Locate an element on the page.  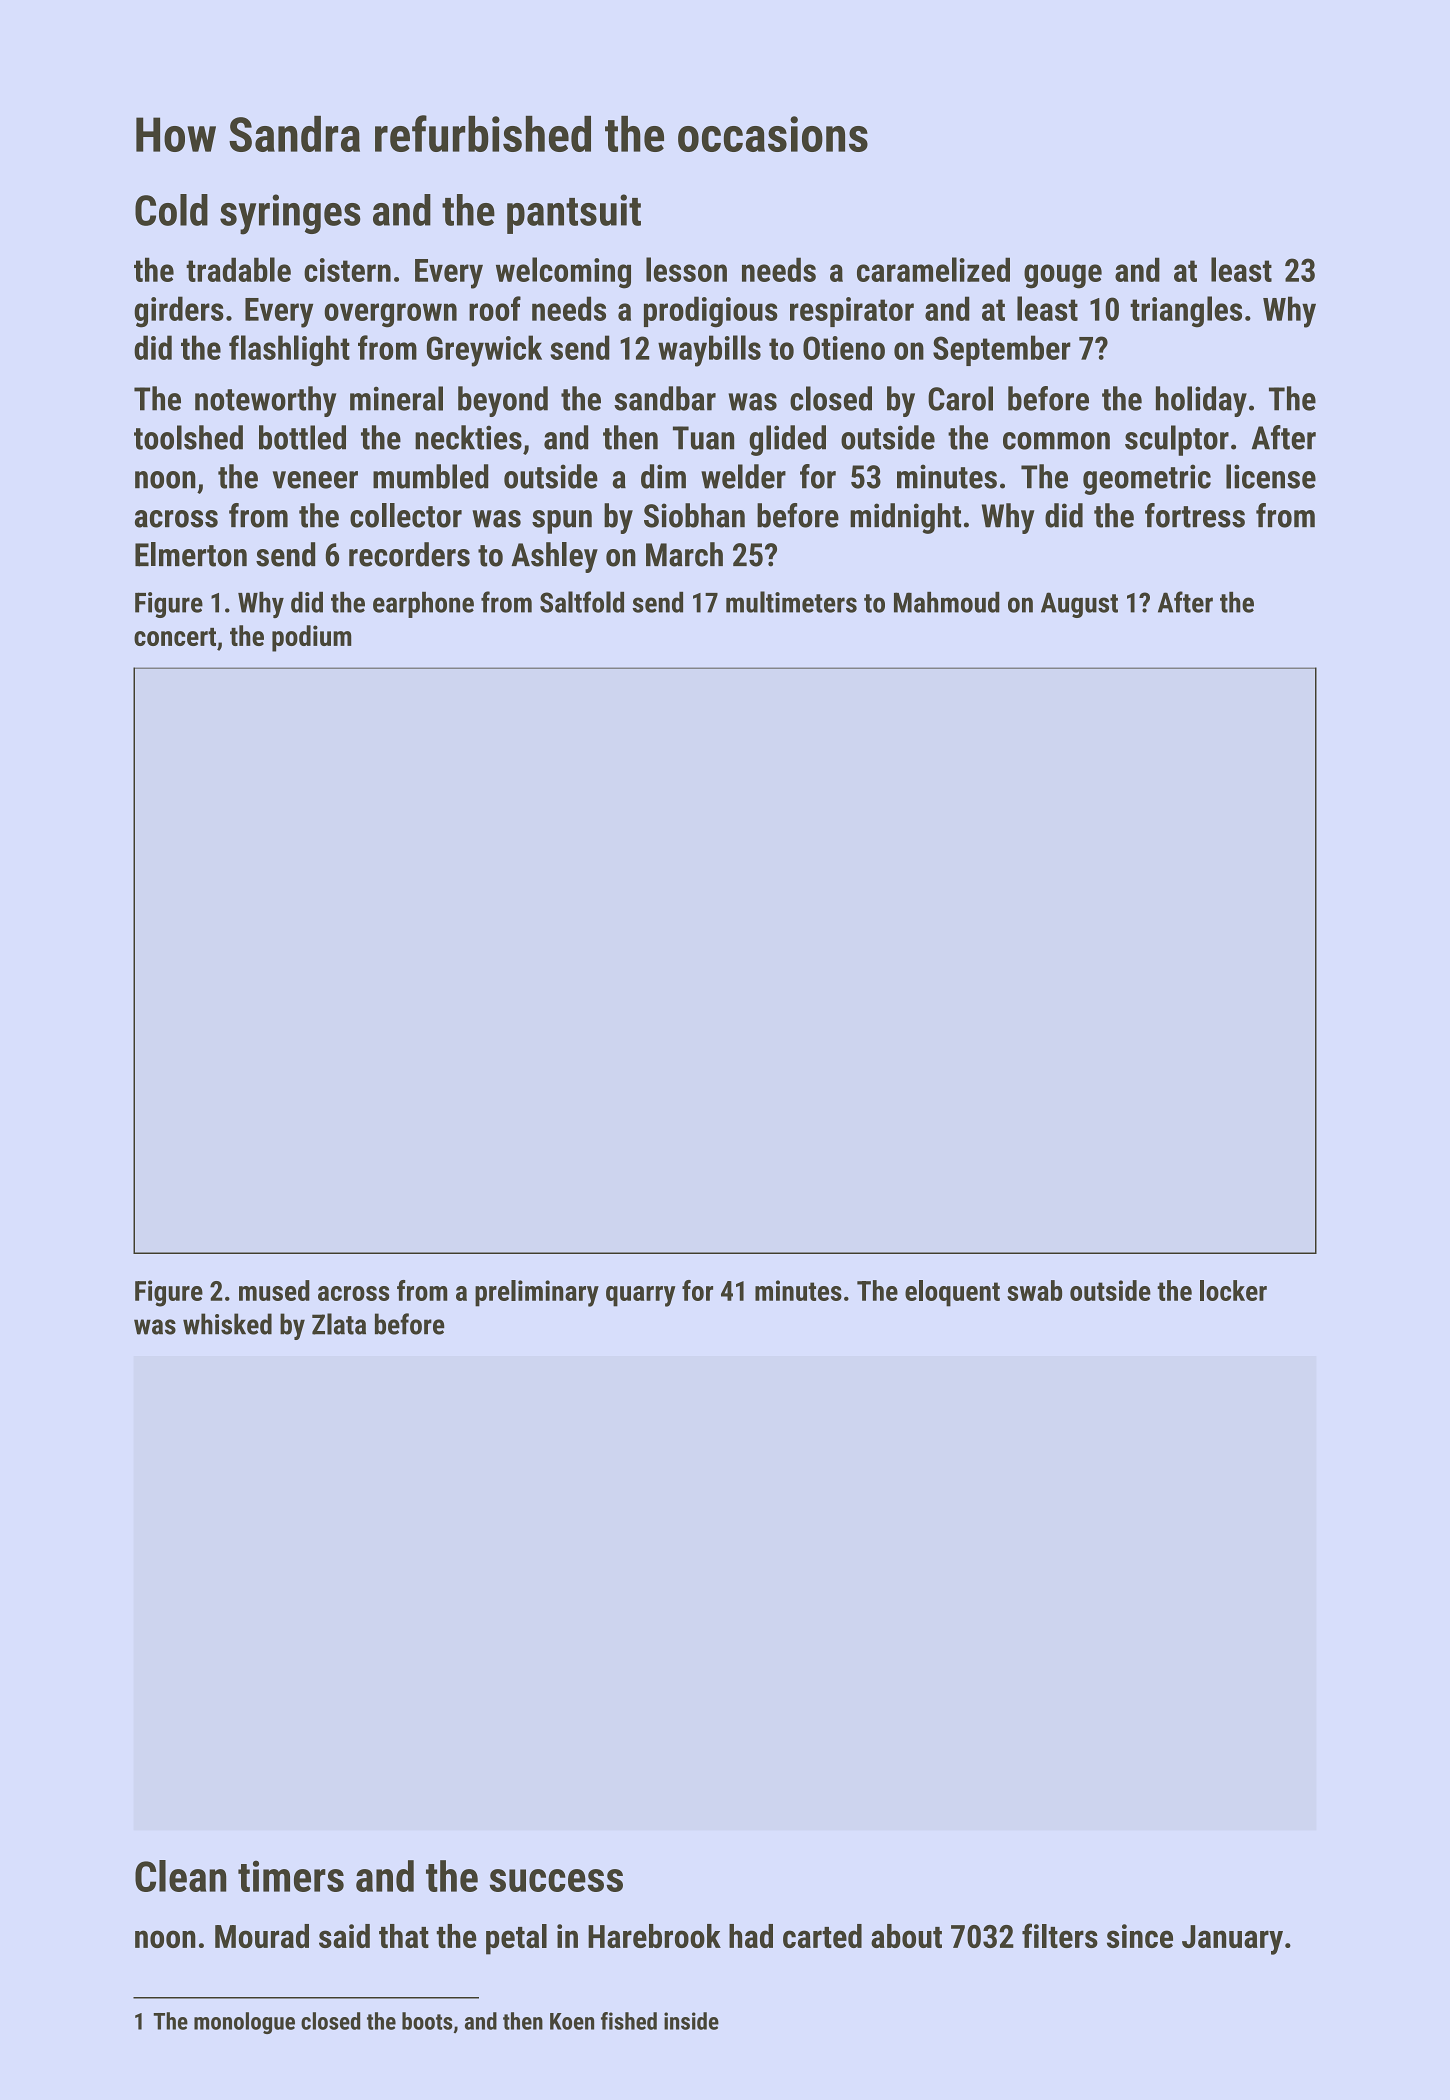
August is located at coordinates (1079, 605).
